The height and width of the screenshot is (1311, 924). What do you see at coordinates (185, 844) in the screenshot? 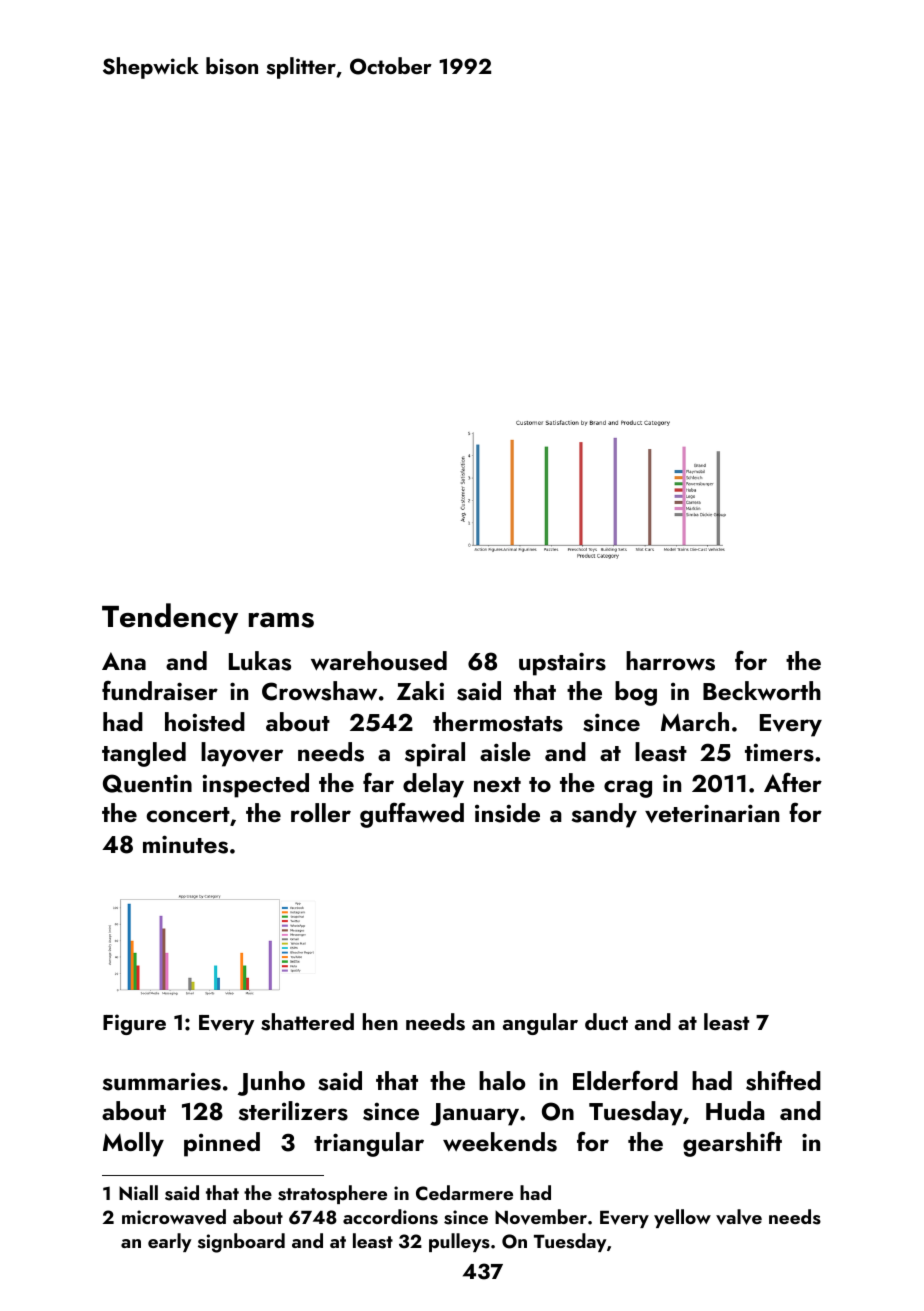
I see `minutes` at bounding box center [185, 844].
